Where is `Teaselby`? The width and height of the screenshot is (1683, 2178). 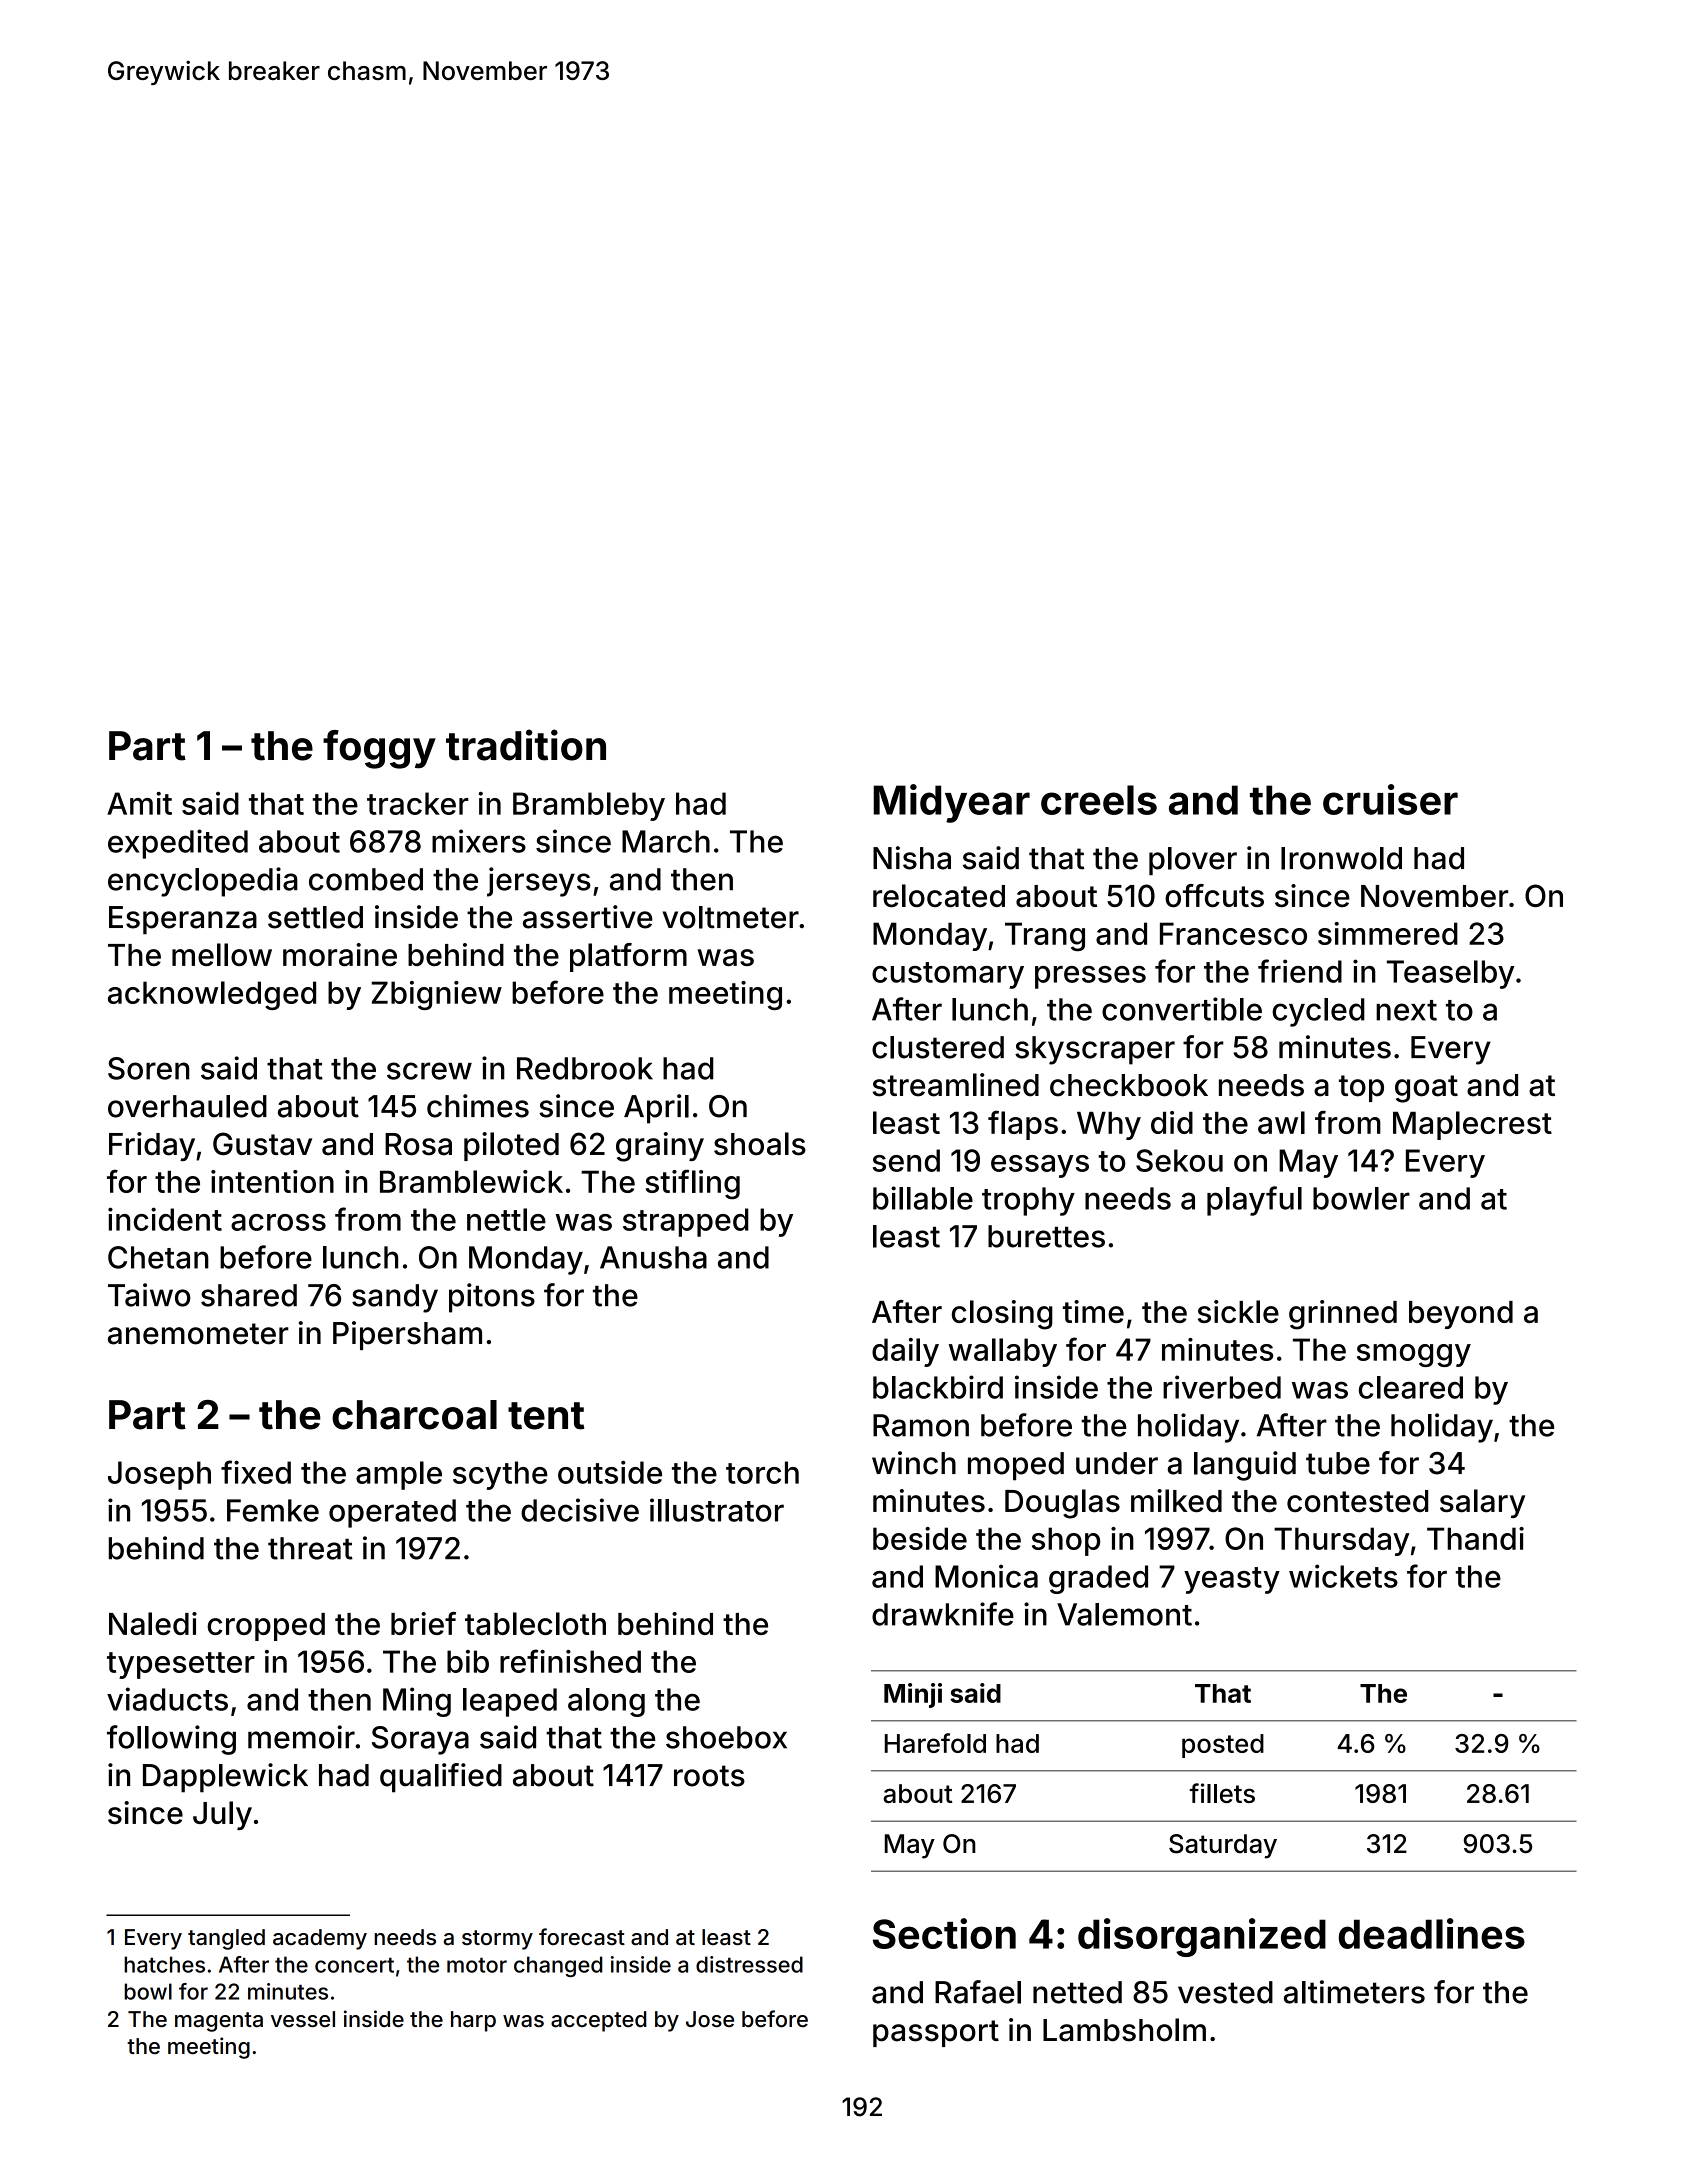
Teaselby is located at coordinates (1451, 974).
